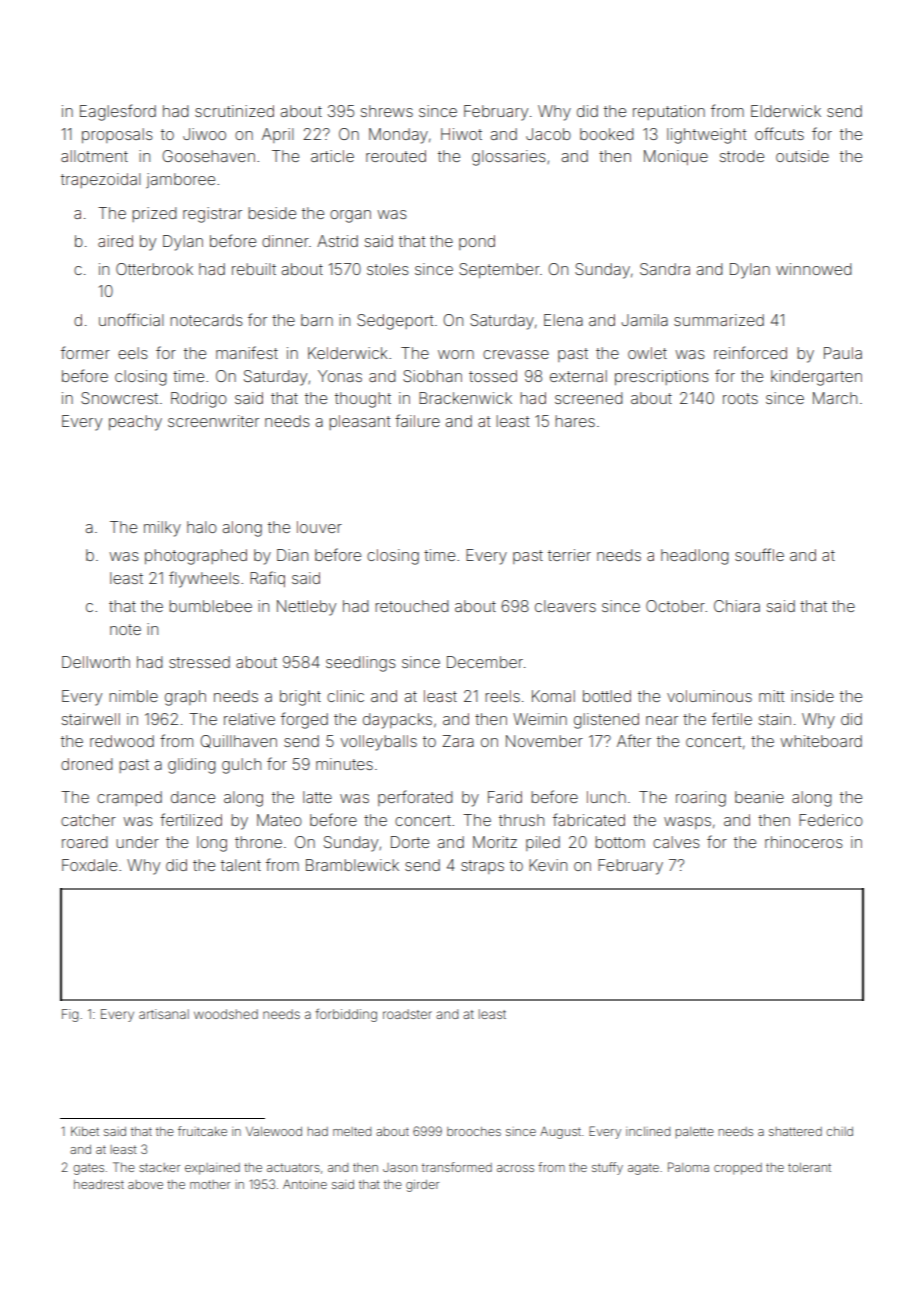  What do you see at coordinates (669, 112) in the screenshot?
I see `reputation` at bounding box center [669, 112].
